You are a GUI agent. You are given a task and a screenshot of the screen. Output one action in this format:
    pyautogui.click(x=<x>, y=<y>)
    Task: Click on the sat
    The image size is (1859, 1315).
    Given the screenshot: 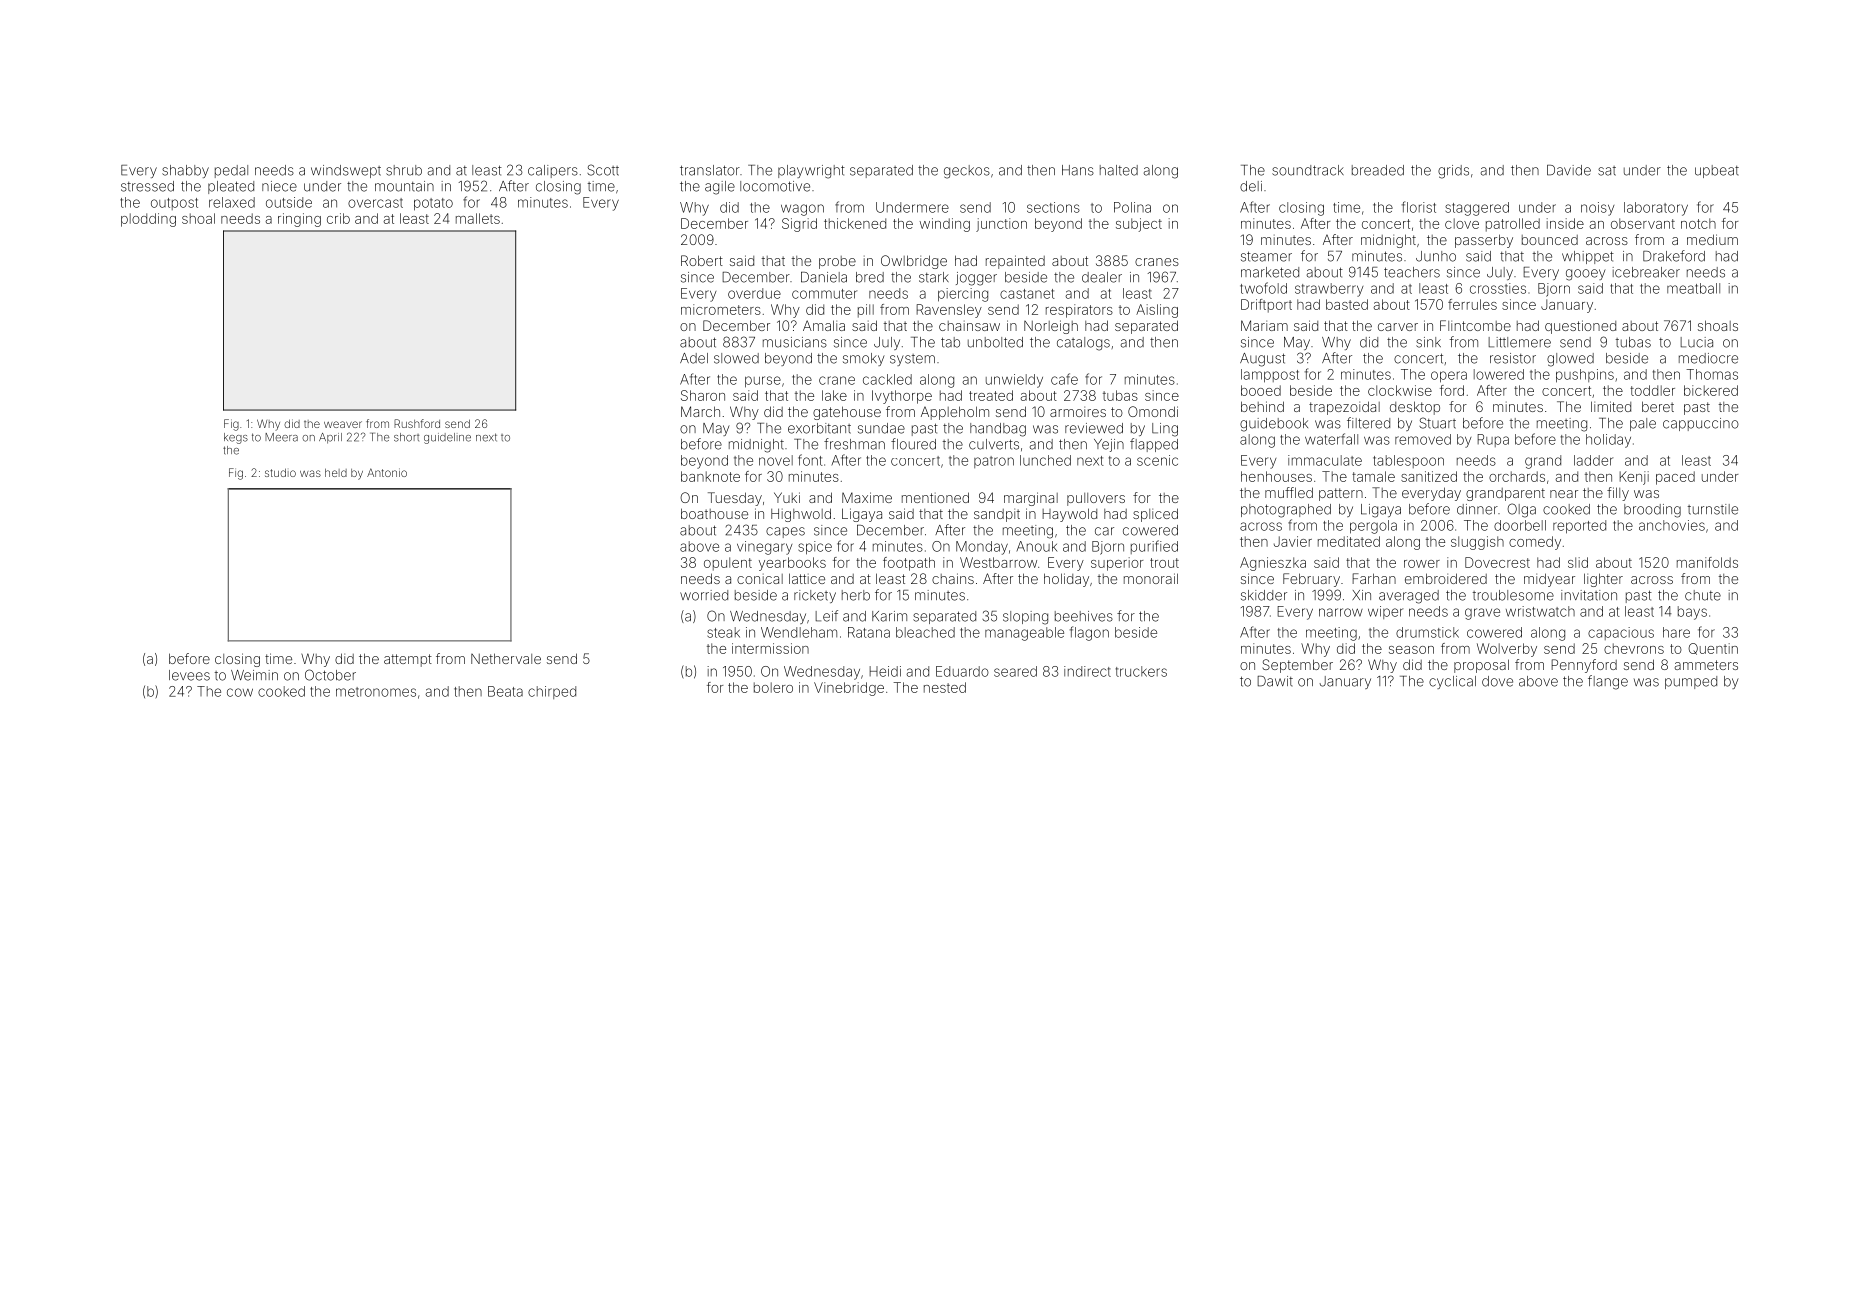 What is the action you would take?
    pyautogui.click(x=1607, y=171)
